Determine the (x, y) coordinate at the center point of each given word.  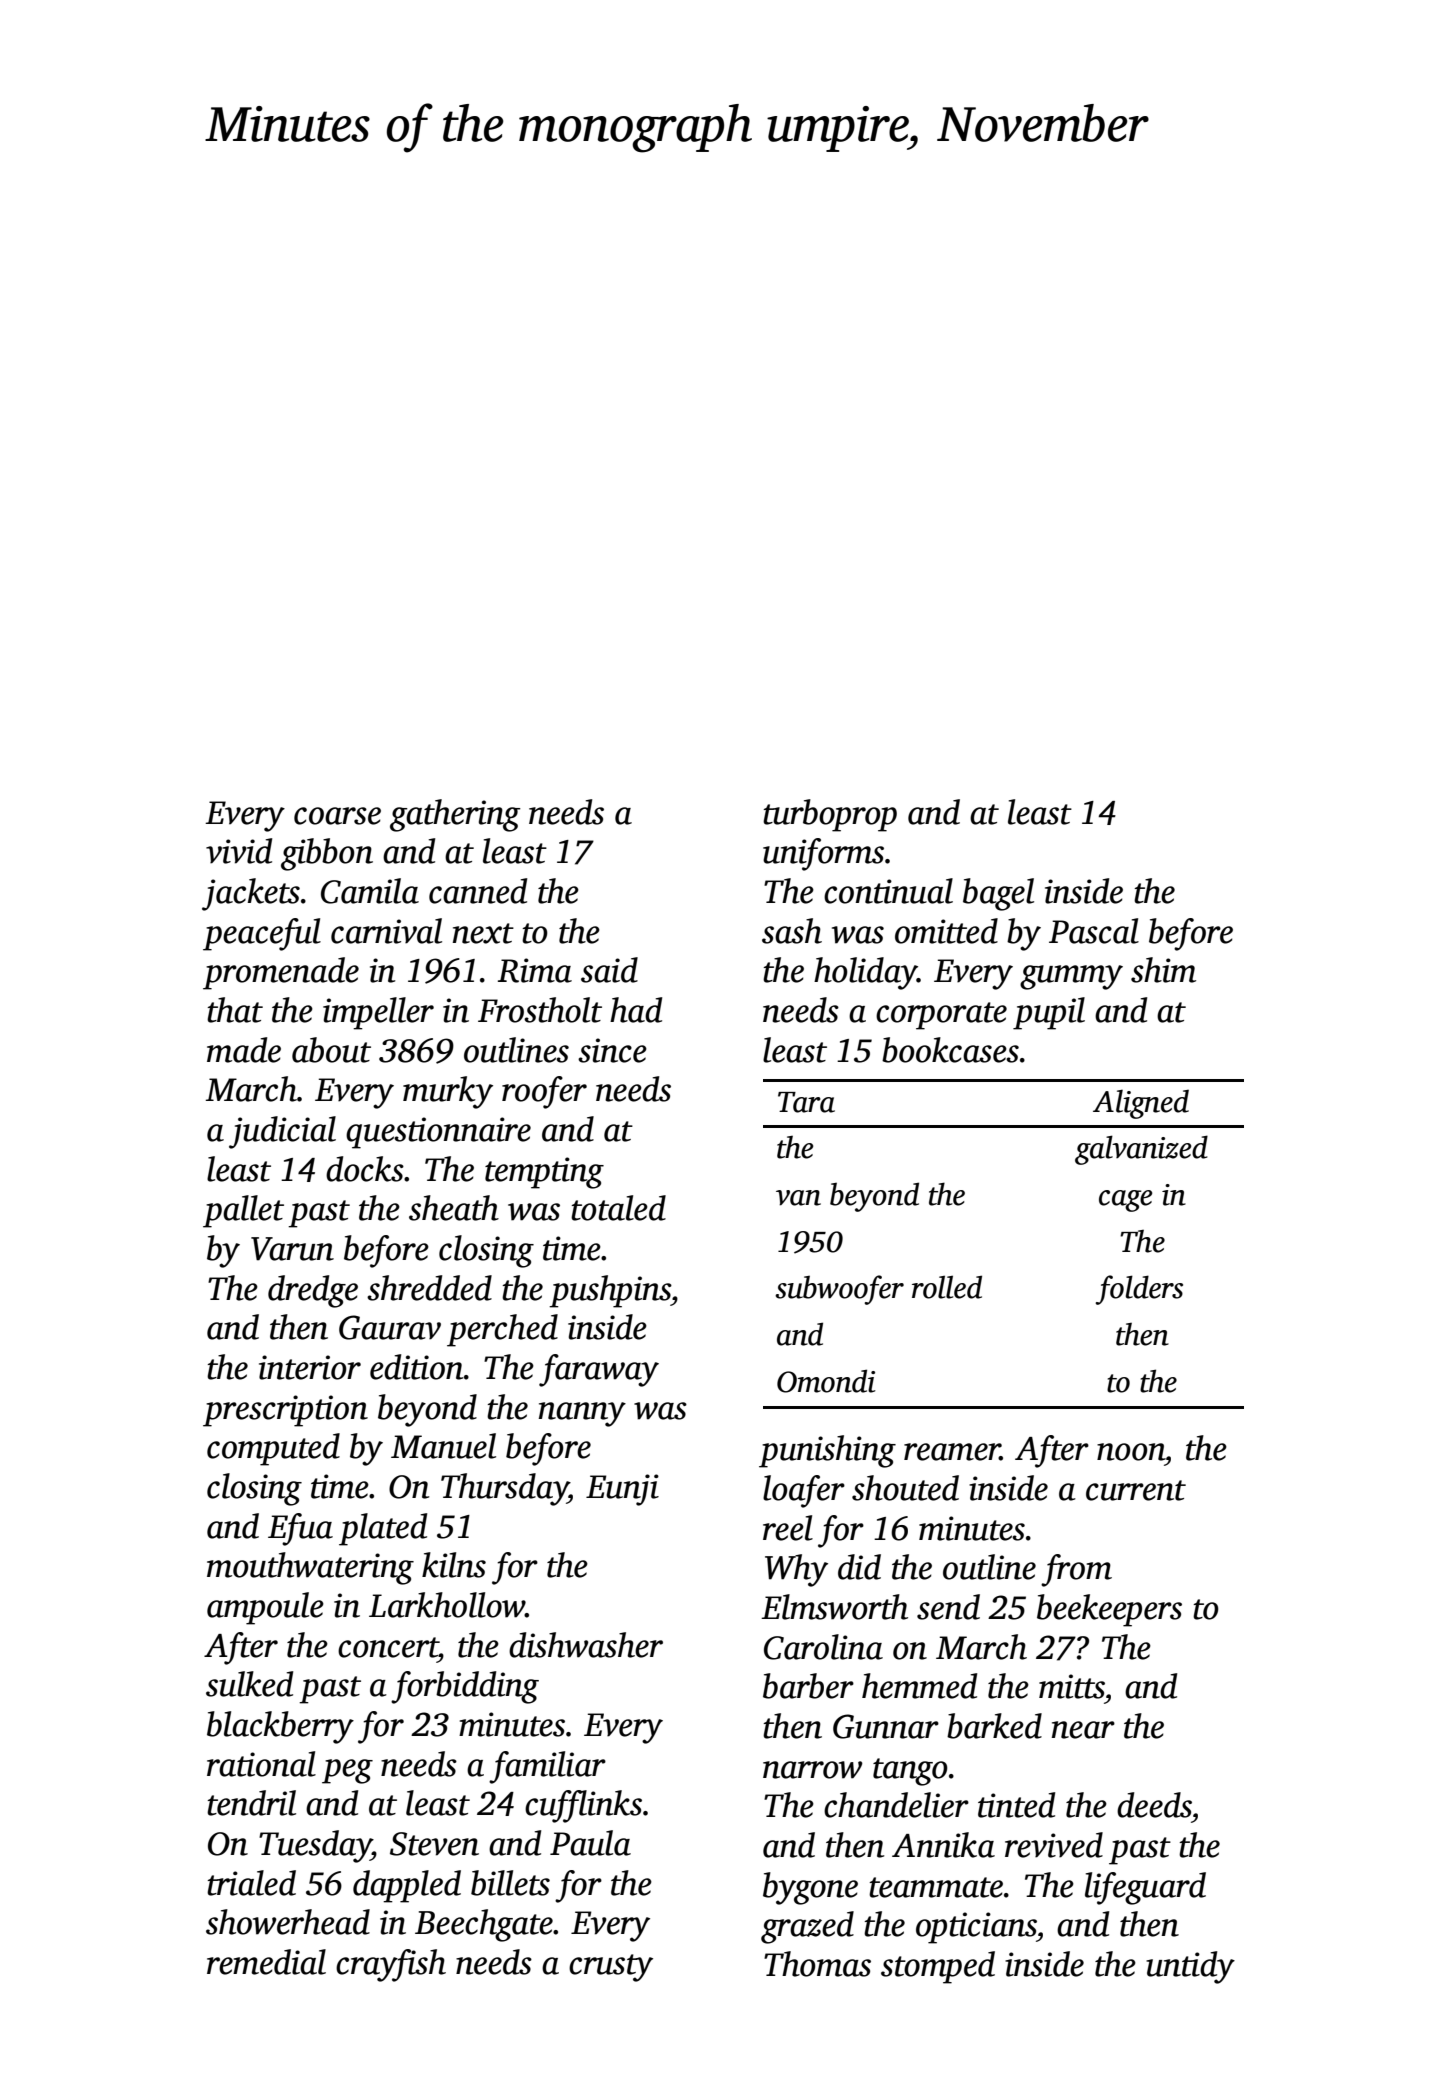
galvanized (1141, 1150)
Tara (806, 1102)
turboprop (830, 815)
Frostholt (540, 1010)
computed (273, 1449)
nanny (582, 1414)
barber (808, 1686)
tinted (1016, 1805)
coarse (337, 816)
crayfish (391, 1965)
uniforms (823, 854)
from (1076, 1570)
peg (347, 1771)
